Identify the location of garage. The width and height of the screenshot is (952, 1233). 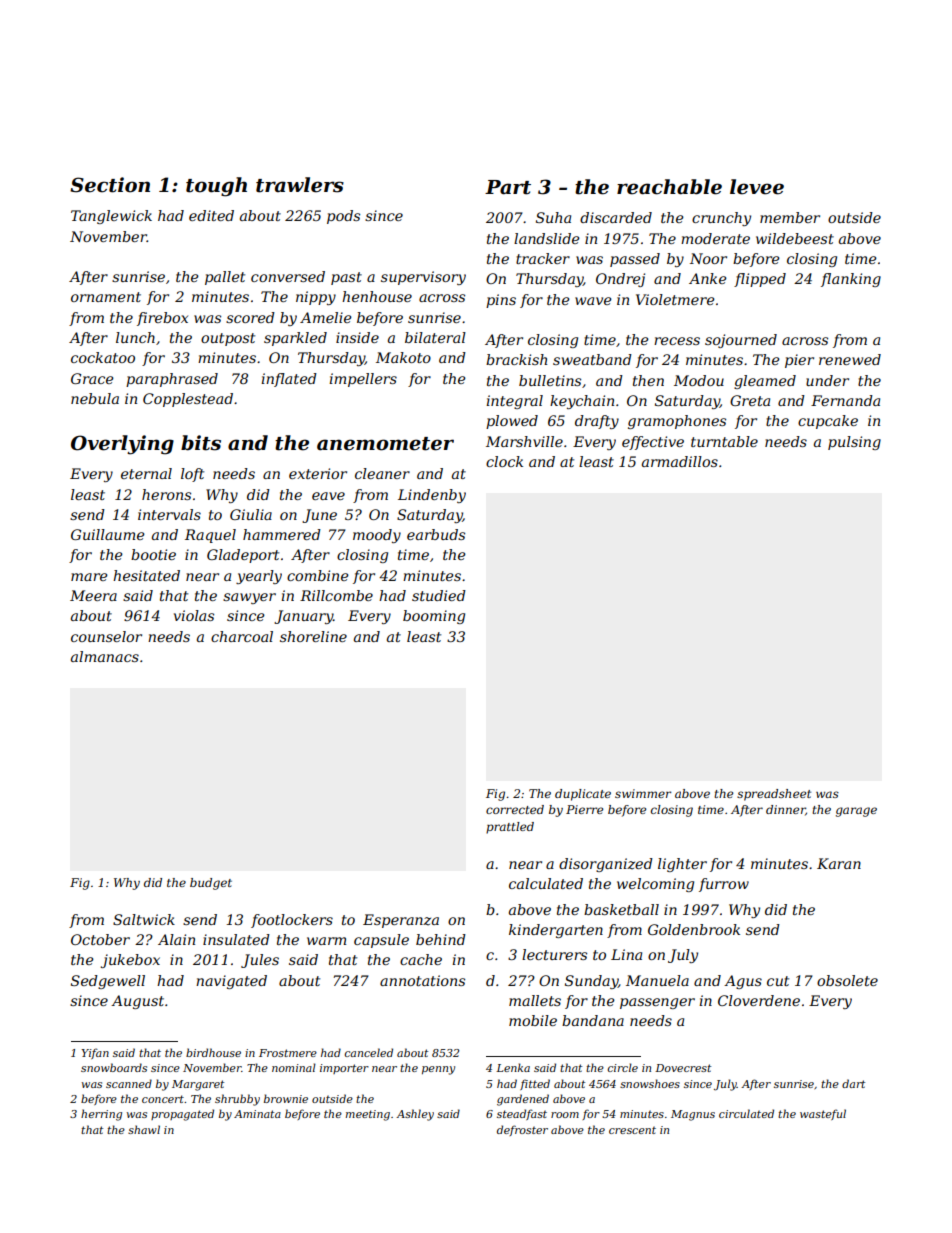
(856, 812).
